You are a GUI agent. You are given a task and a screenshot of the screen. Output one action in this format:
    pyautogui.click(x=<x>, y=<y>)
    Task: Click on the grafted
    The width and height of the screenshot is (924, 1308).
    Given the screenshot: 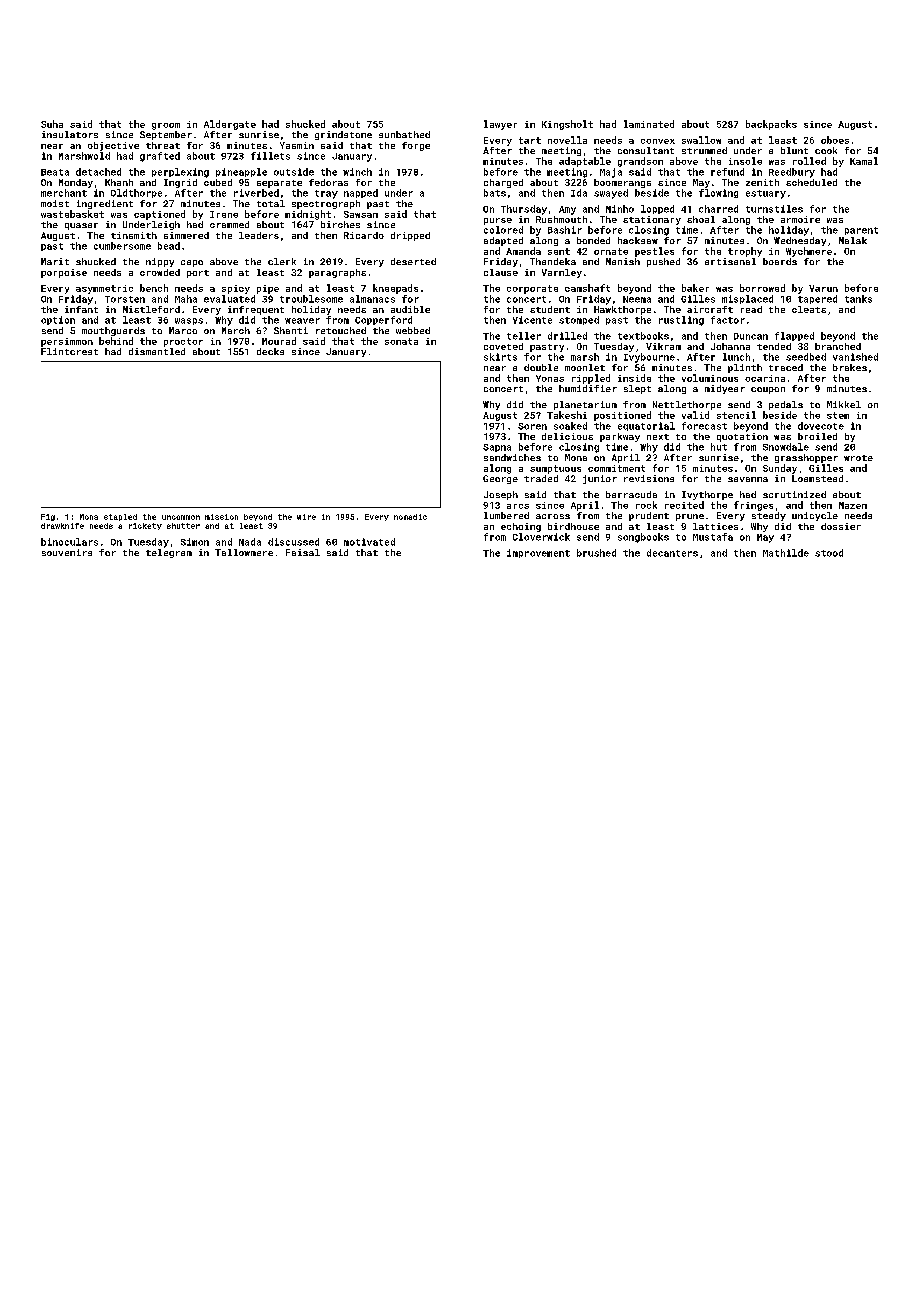 What is the action you would take?
    pyautogui.click(x=160, y=157)
